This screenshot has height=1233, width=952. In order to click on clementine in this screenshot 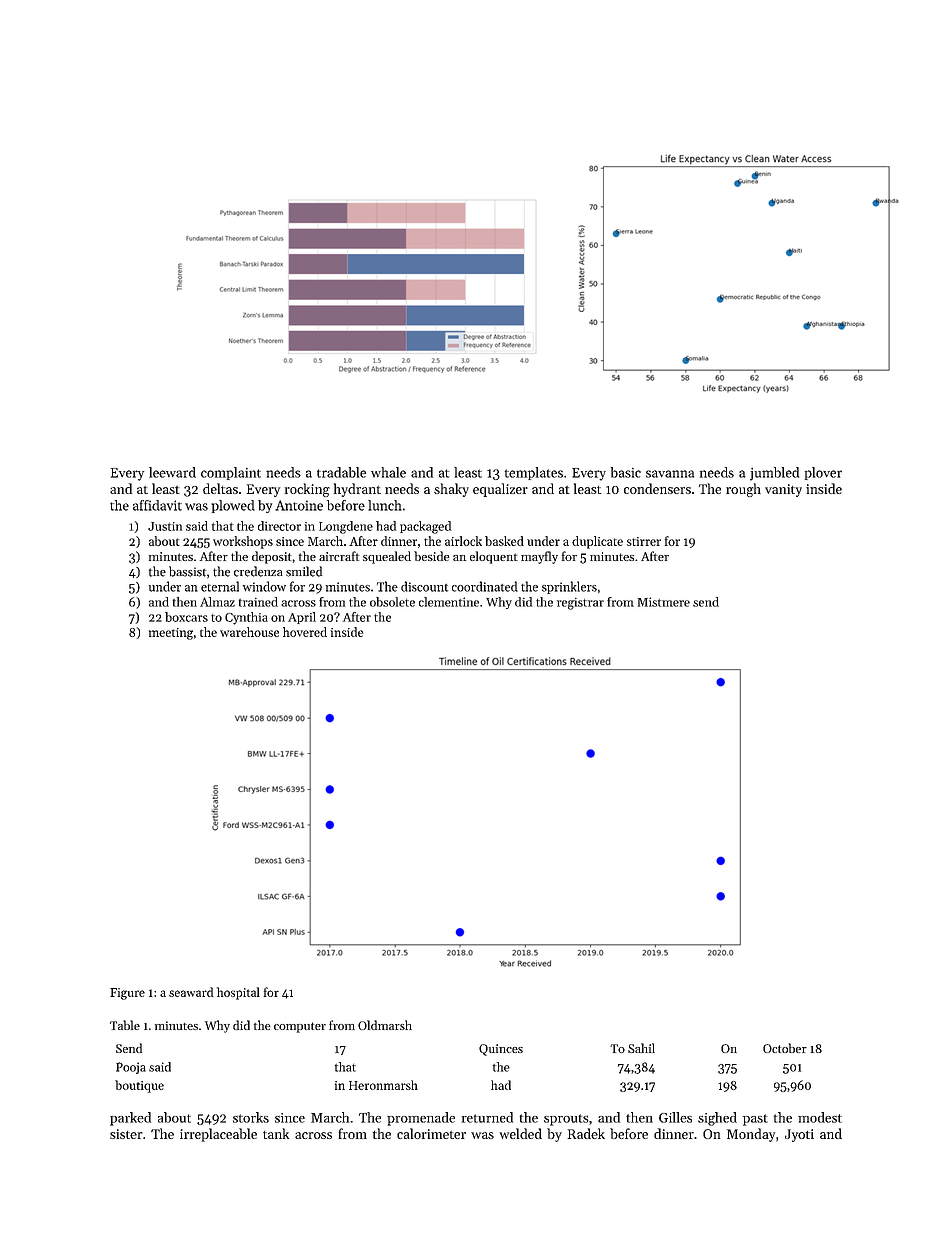, I will do `click(449, 602)`.
